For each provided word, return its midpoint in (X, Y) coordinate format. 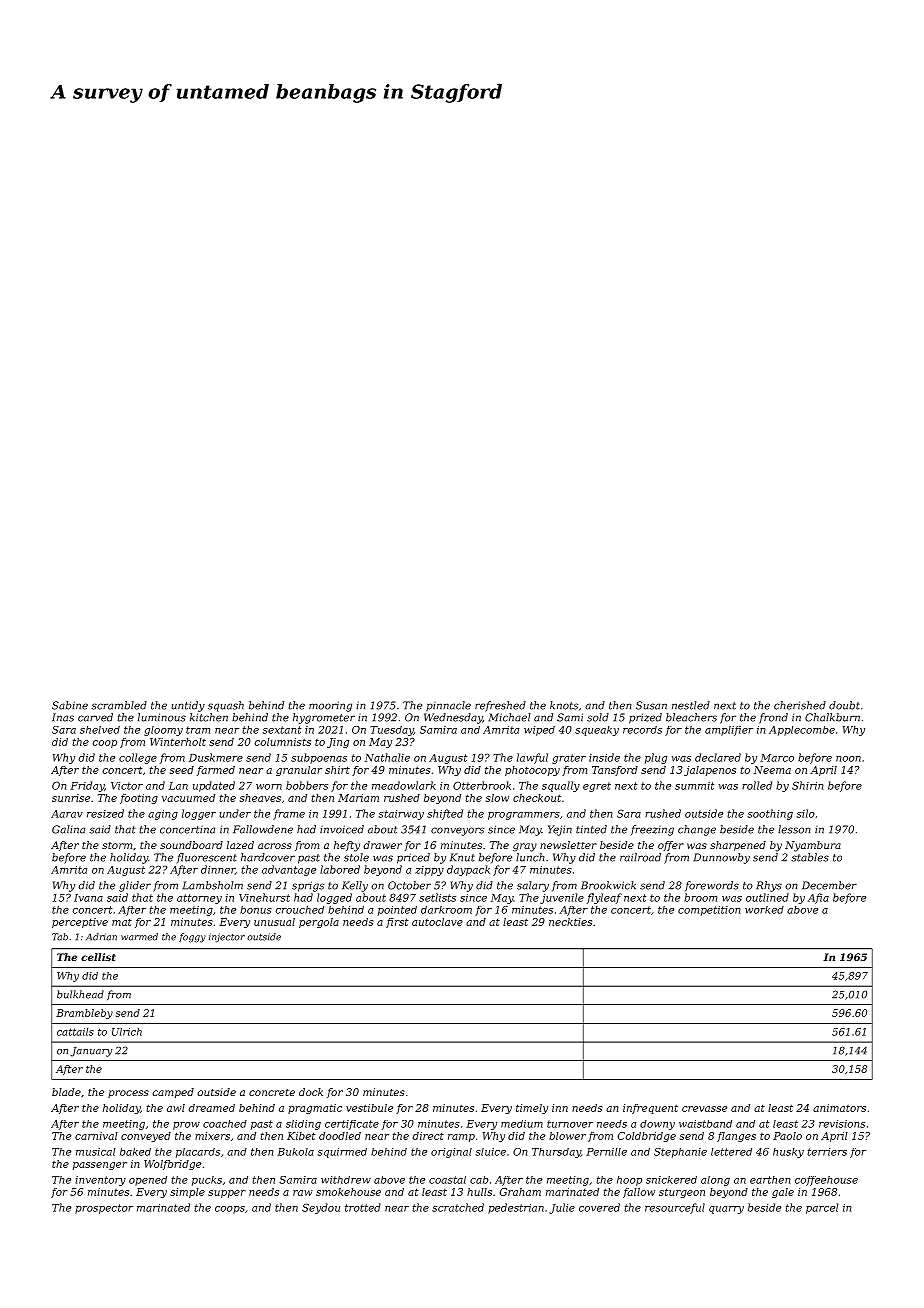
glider (135, 886)
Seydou (321, 1208)
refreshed (500, 706)
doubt (844, 705)
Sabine (70, 705)
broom (700, 897)
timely (532, 1109)
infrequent (650, 1109)
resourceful (675, 1208)
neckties (570, 922)
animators (839, 1108)
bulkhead (80, 994)
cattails (75, 1032)
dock (311, 1092)
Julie (562, 1208)
